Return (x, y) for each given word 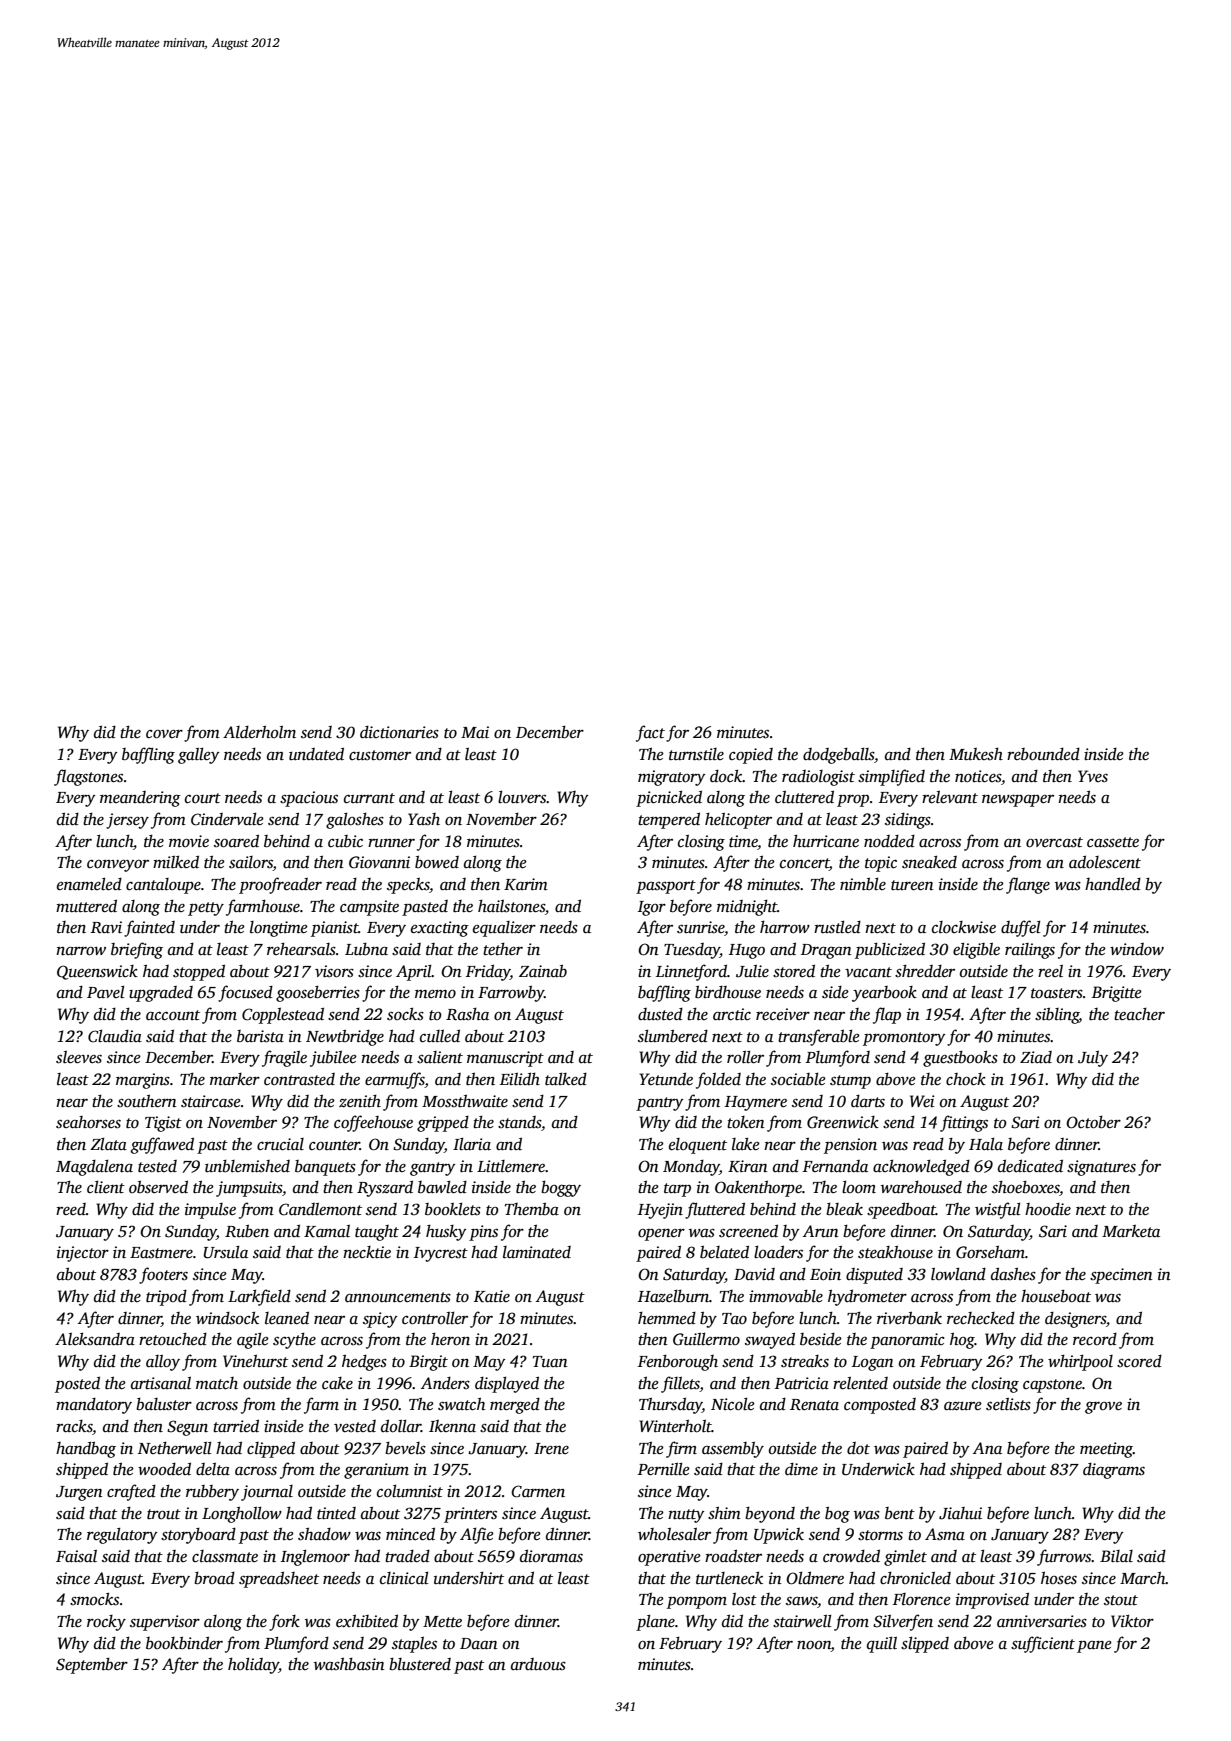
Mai (475, 732)
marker (235, 1079)
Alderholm (259, 732)
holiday (253, 1666)
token (746, 1122)
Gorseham (990, 1252)
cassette (1113, 842)
